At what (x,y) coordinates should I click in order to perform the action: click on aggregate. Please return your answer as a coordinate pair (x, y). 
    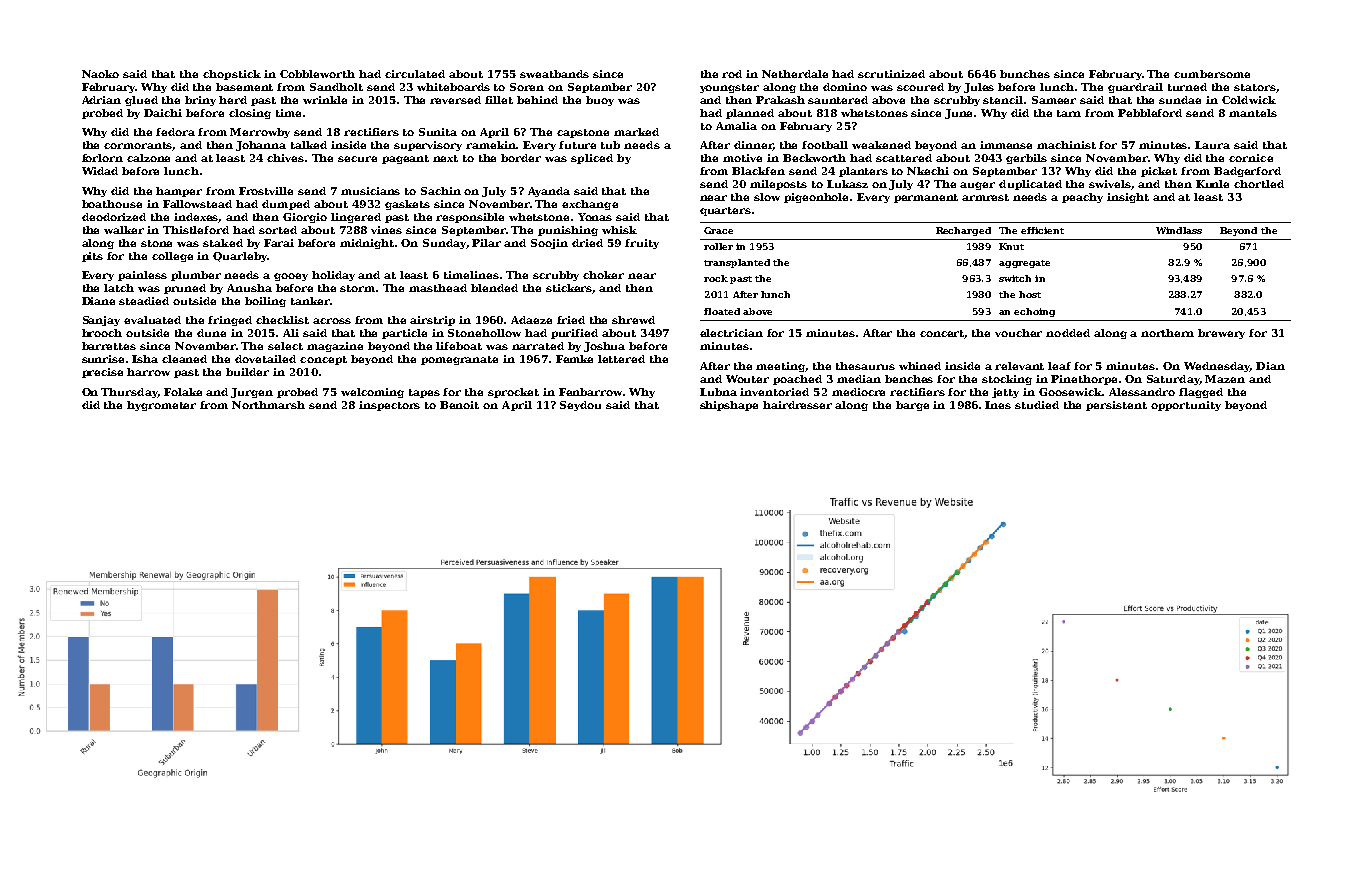
    Looking at the image, I should click on (1024, 264).
